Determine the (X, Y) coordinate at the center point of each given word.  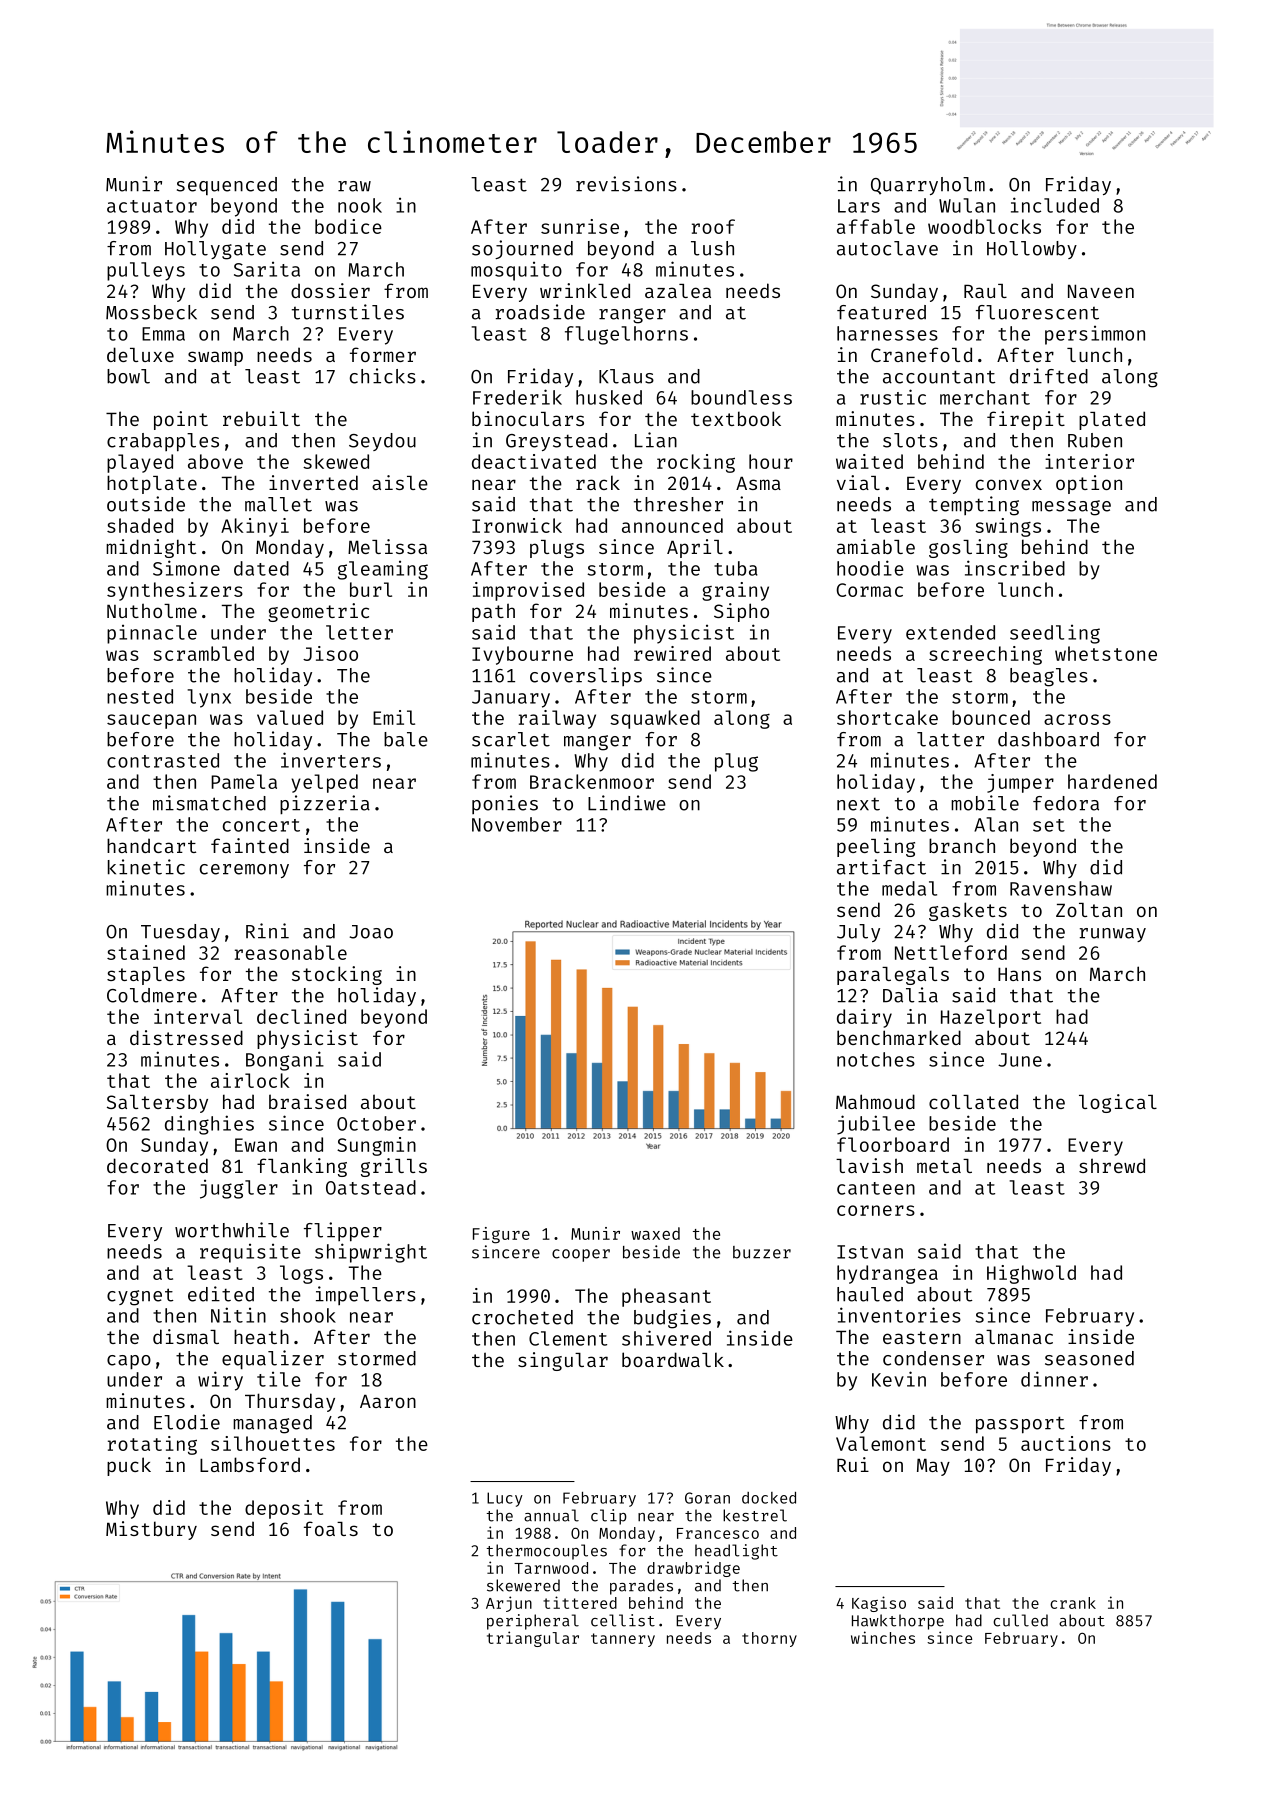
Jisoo (330, 653)
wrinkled (585, 290)
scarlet (511, 739)
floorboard (893, 1144)
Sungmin (376, 1146)
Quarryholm (928, 186)
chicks (383, 376)
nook (360, 205)
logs (301, 1274)
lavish (869, 1165)
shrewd (1112, 1165)
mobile (985, 803)
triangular (533, 1639)
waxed (655, 1233)
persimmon (1095, 335)
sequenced (227, 186)
